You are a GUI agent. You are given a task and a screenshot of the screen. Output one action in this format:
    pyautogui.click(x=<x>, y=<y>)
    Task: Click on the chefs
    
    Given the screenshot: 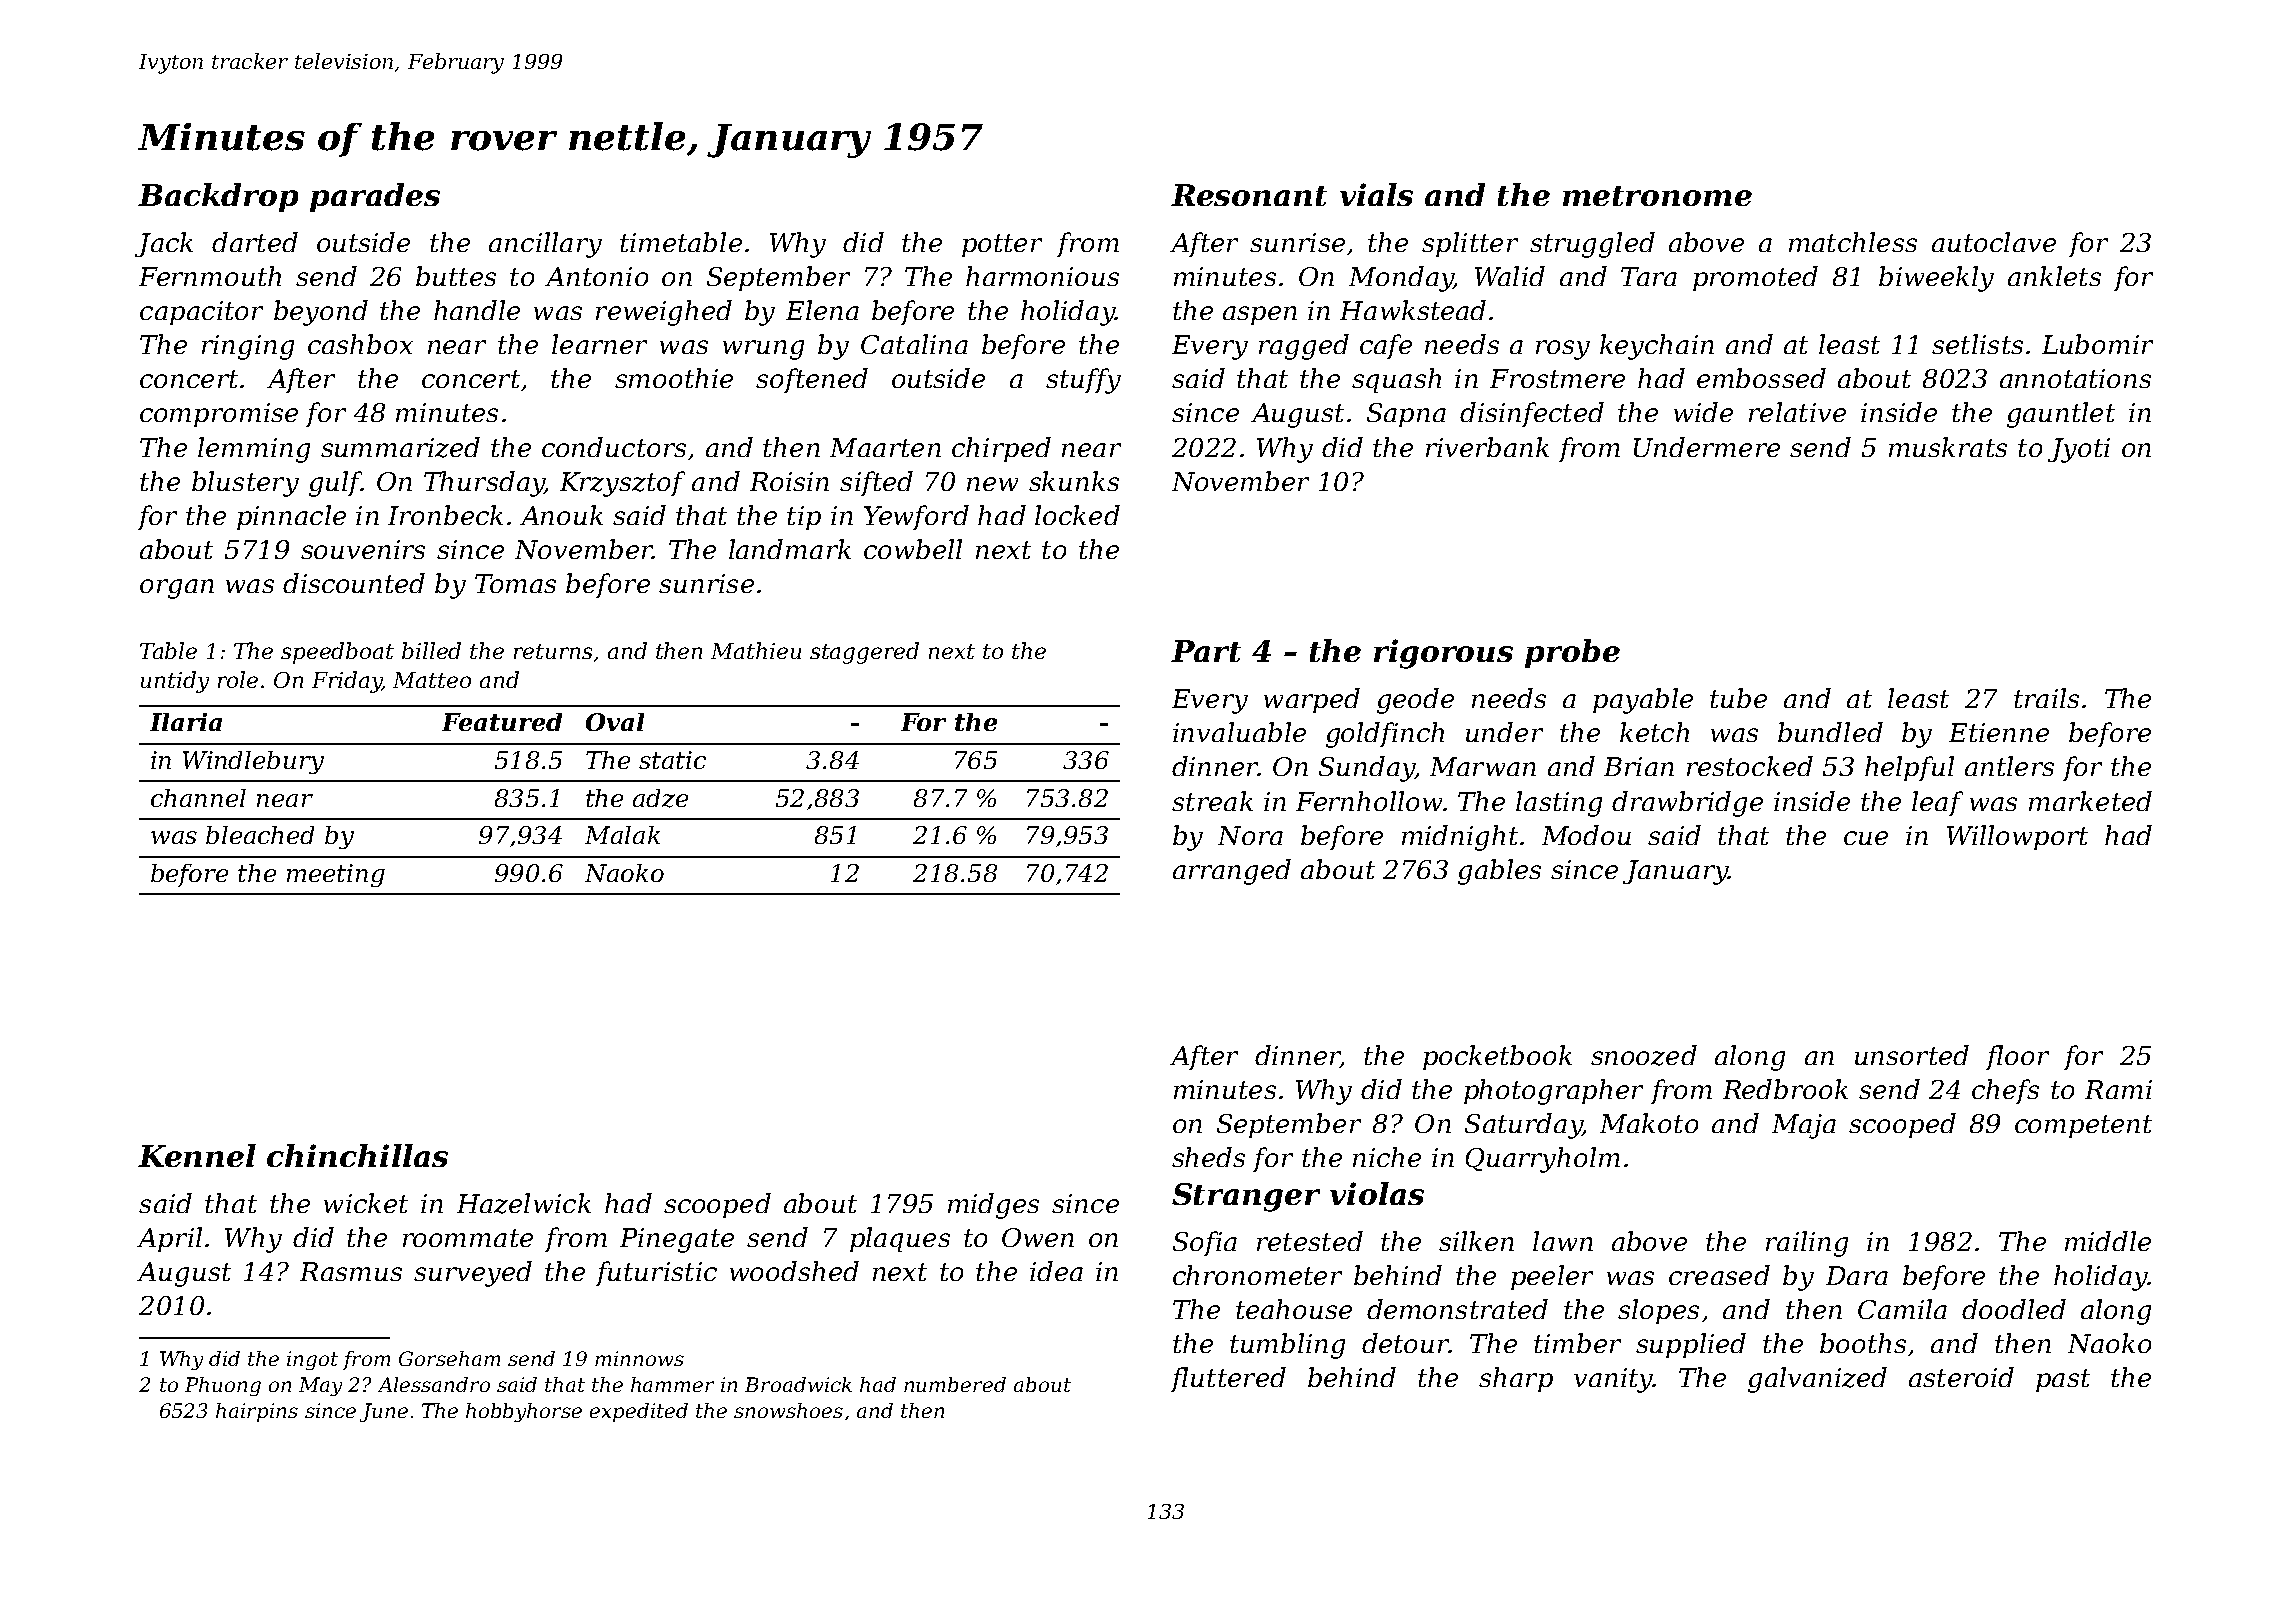 What is the action you would take?
    pyautogui.click(x=2005, y=1091)
